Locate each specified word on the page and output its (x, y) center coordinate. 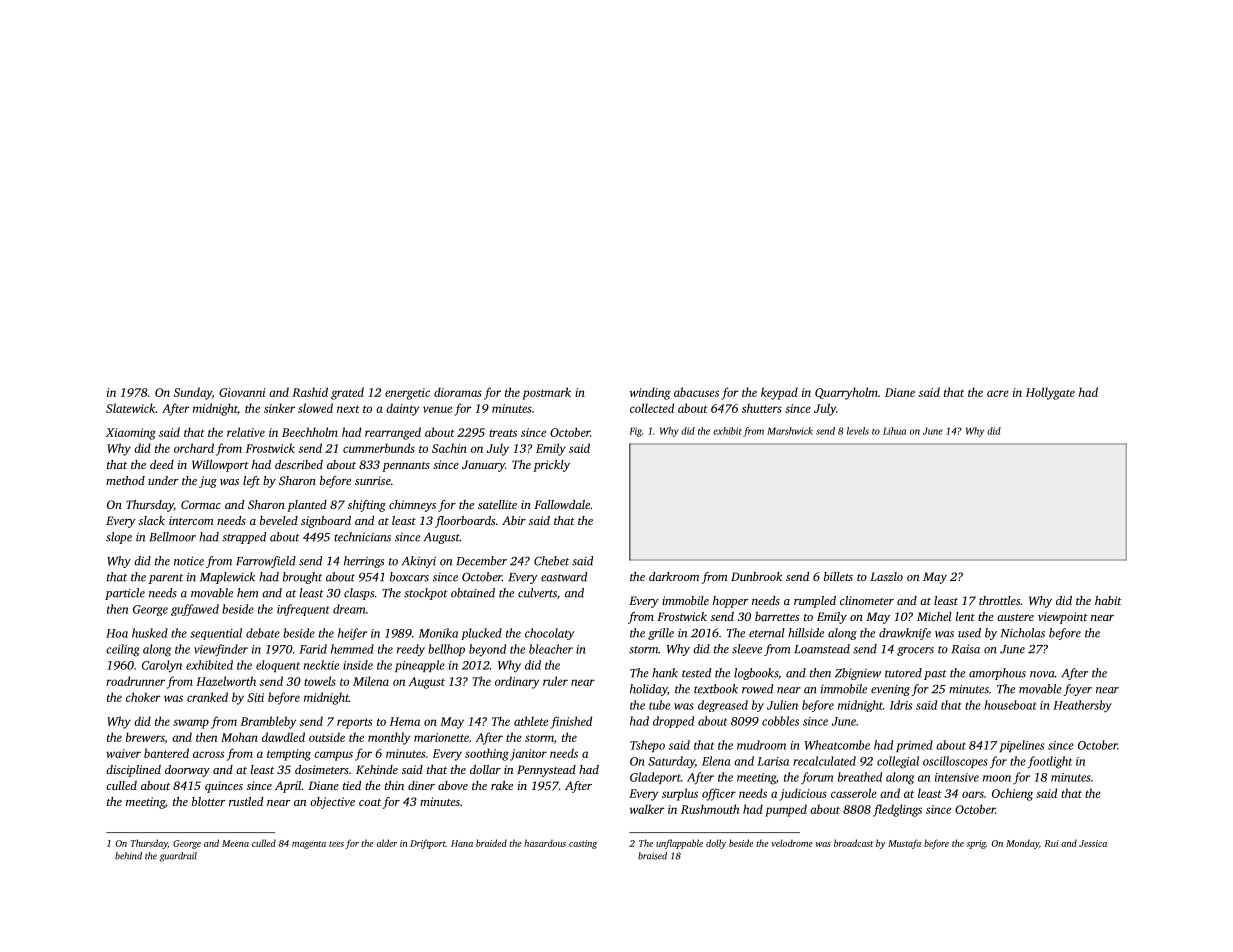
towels (320, 681)
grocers (915, 651)
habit (1108, 600)
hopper (731, 602)
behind (128, 856)
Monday (1022, 844)
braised (652, 856)
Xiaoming (131, 434)
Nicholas (1023, 633)
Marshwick (790, 431)
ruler (555, 681)
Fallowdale (562, 504)
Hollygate (1050, 393)
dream (349, 609)
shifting (367, 506)
